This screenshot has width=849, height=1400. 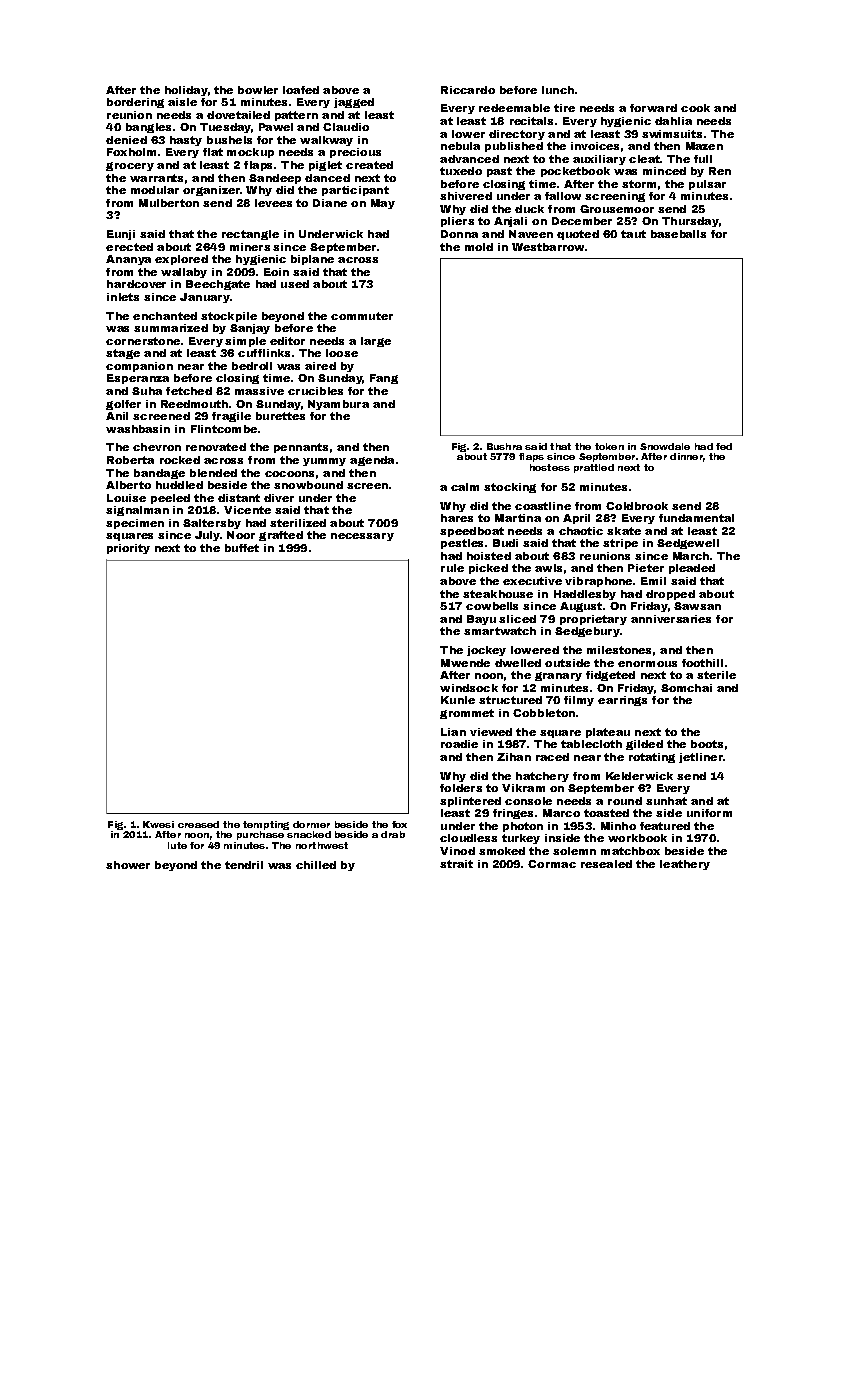 I want to click on Mwende, so click(x=465, y=663).
